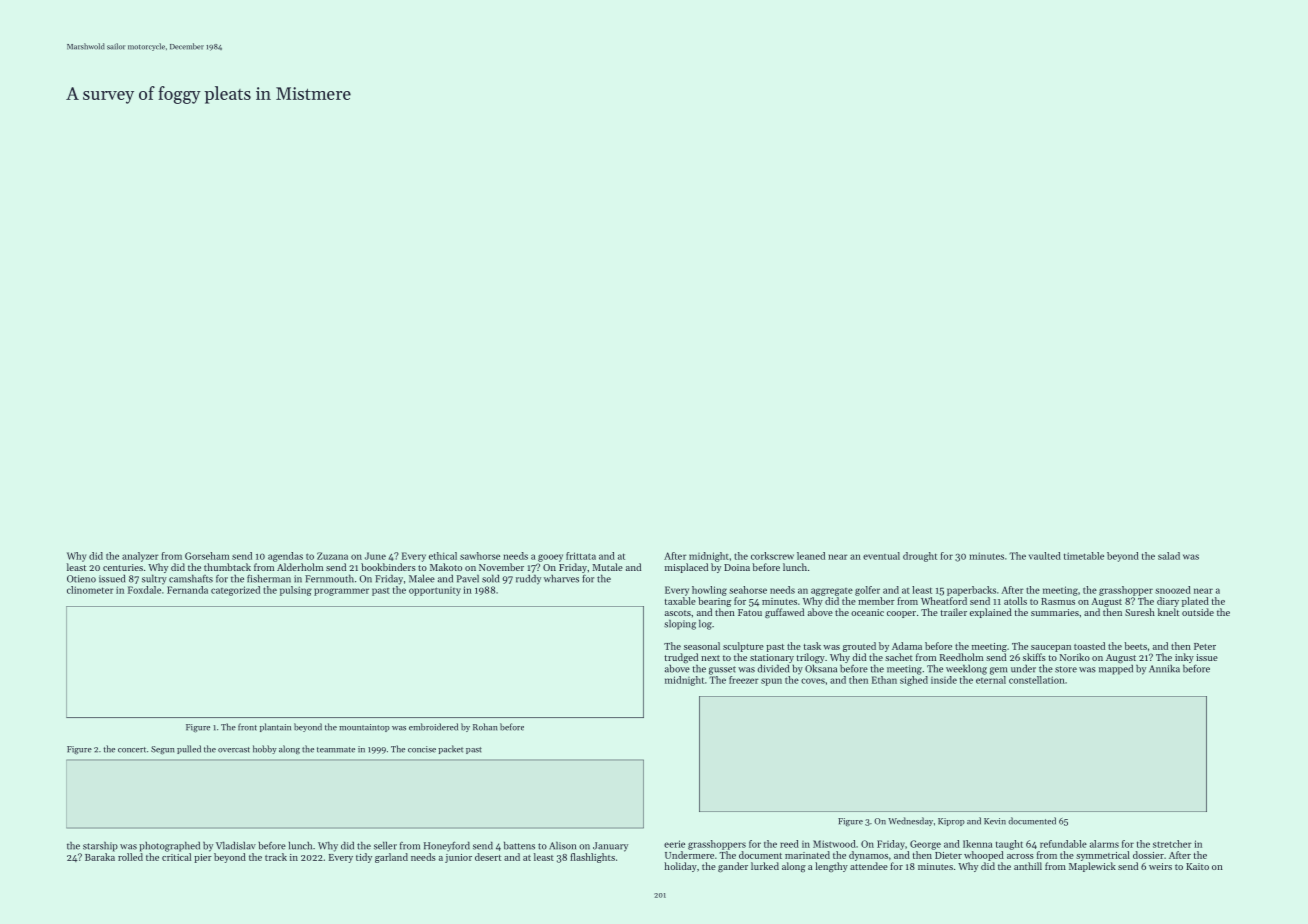 This screenshot has height=924, width=1308. I want to click on eerie, so click(674, 844).
